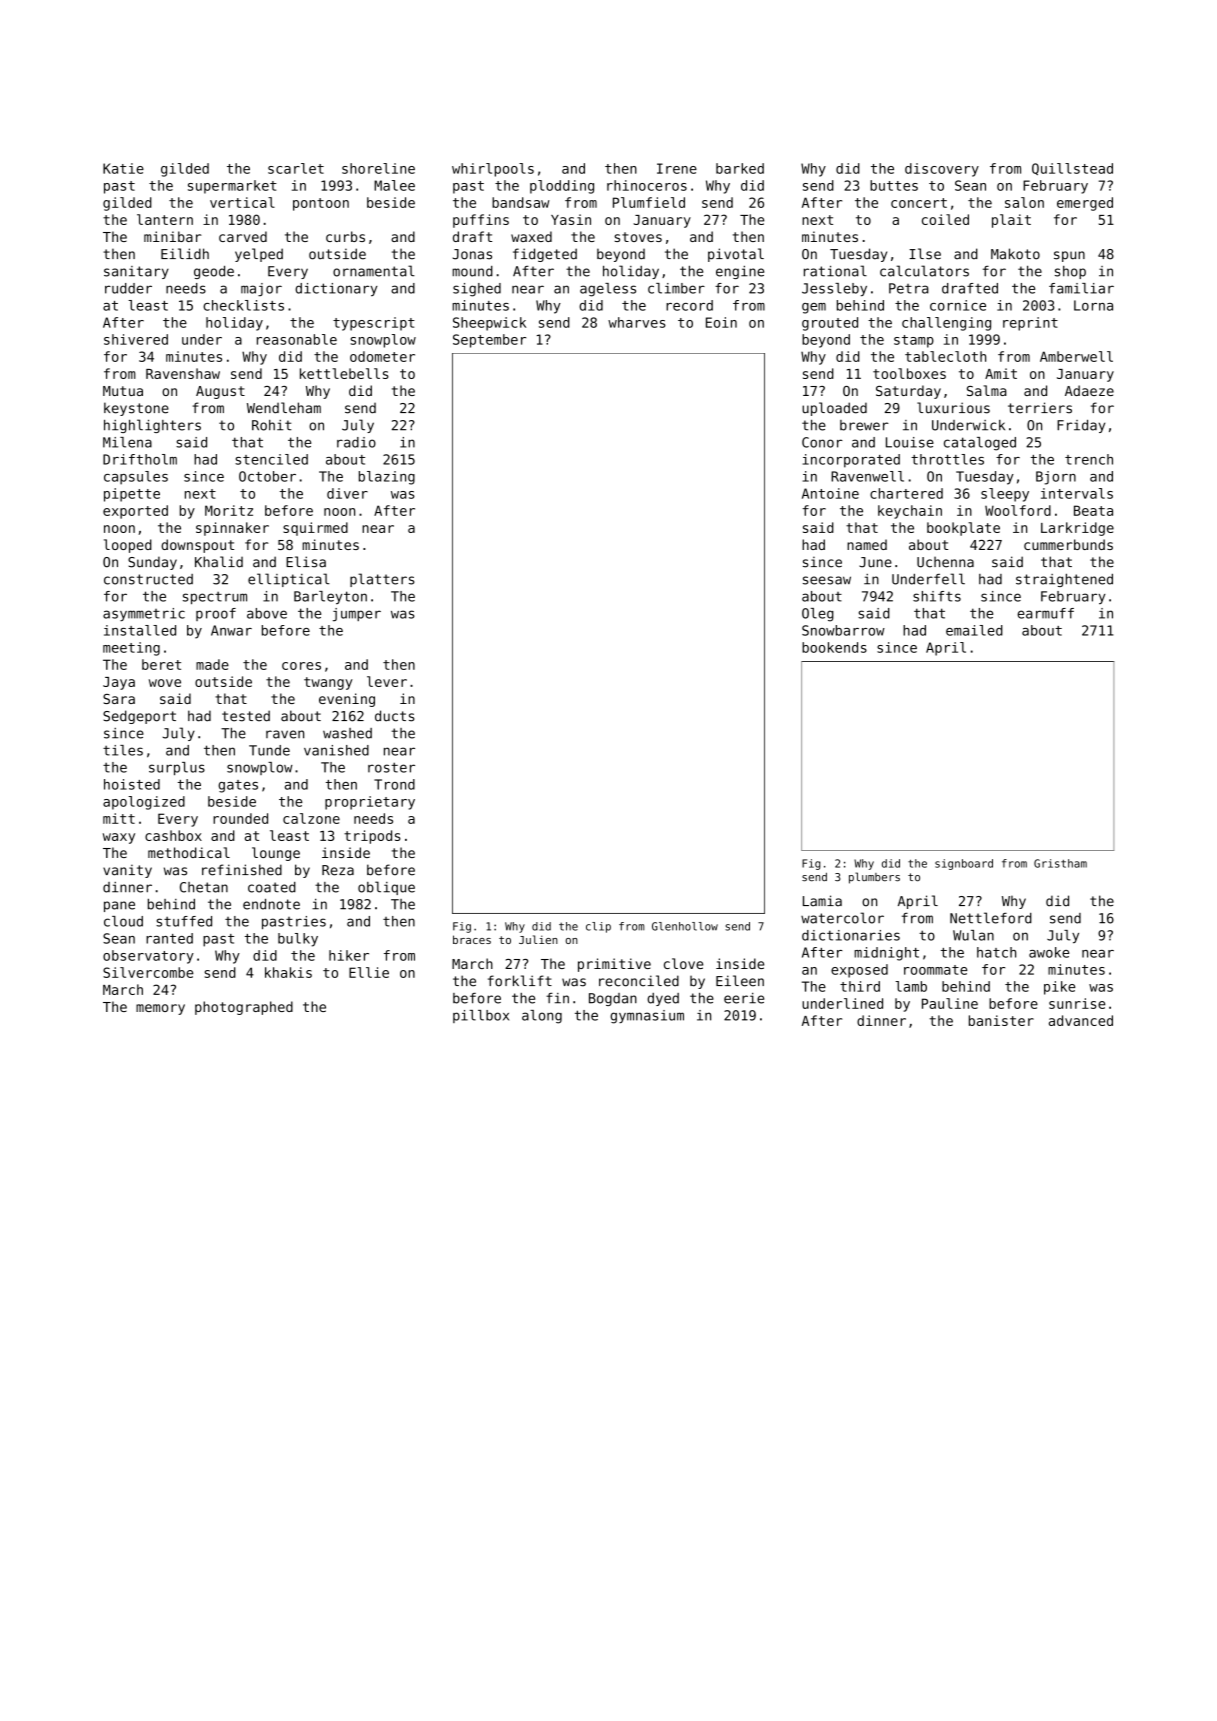 This screenshot has width=1217, height=1721. What do you see at coordinates (374, 324) in the screenshot?
I see `typescript` at bounding box center [374, 324].
